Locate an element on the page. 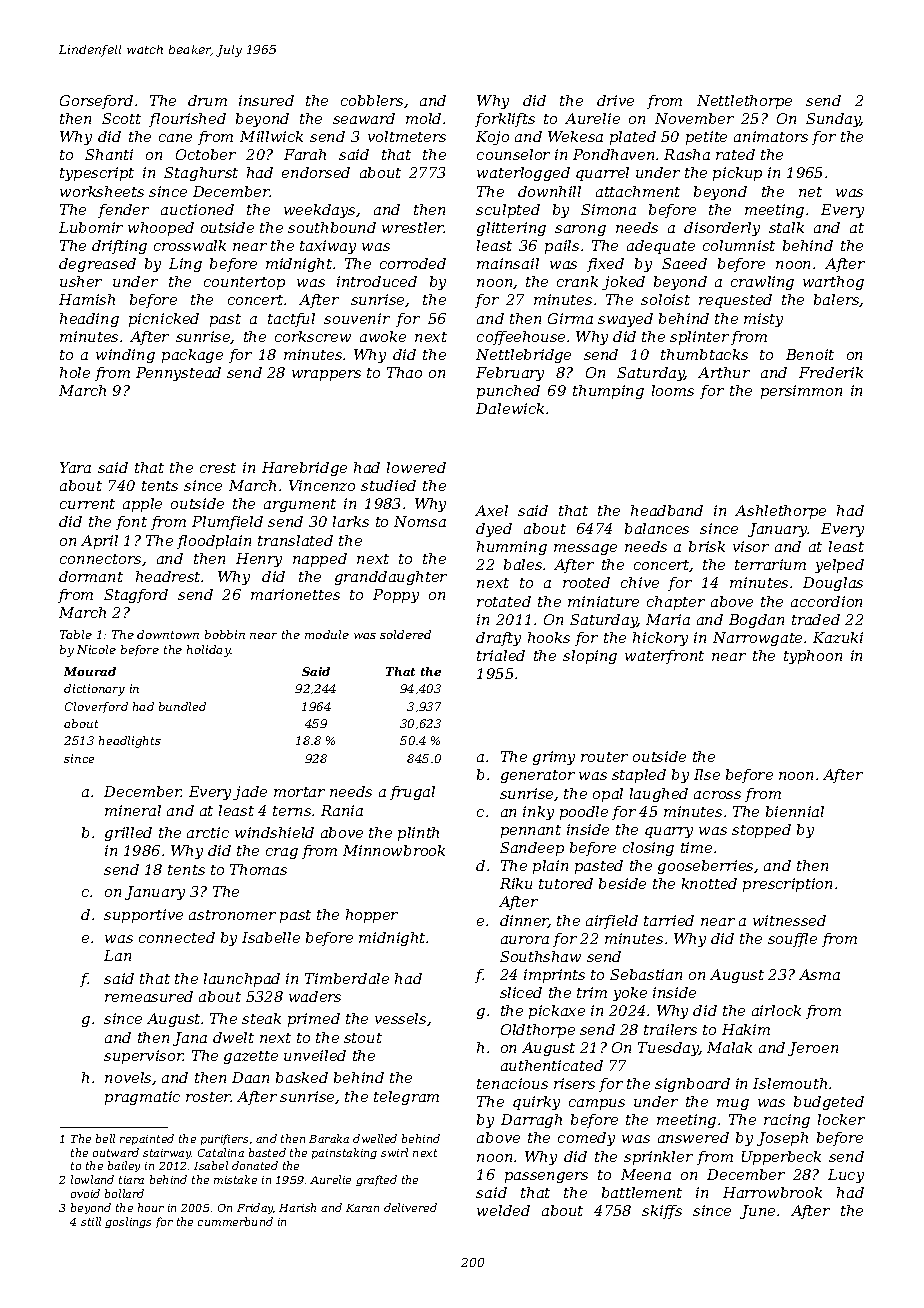 The width and height of the document is (924, 1308). Asma is located at coordinates (819, 974).
